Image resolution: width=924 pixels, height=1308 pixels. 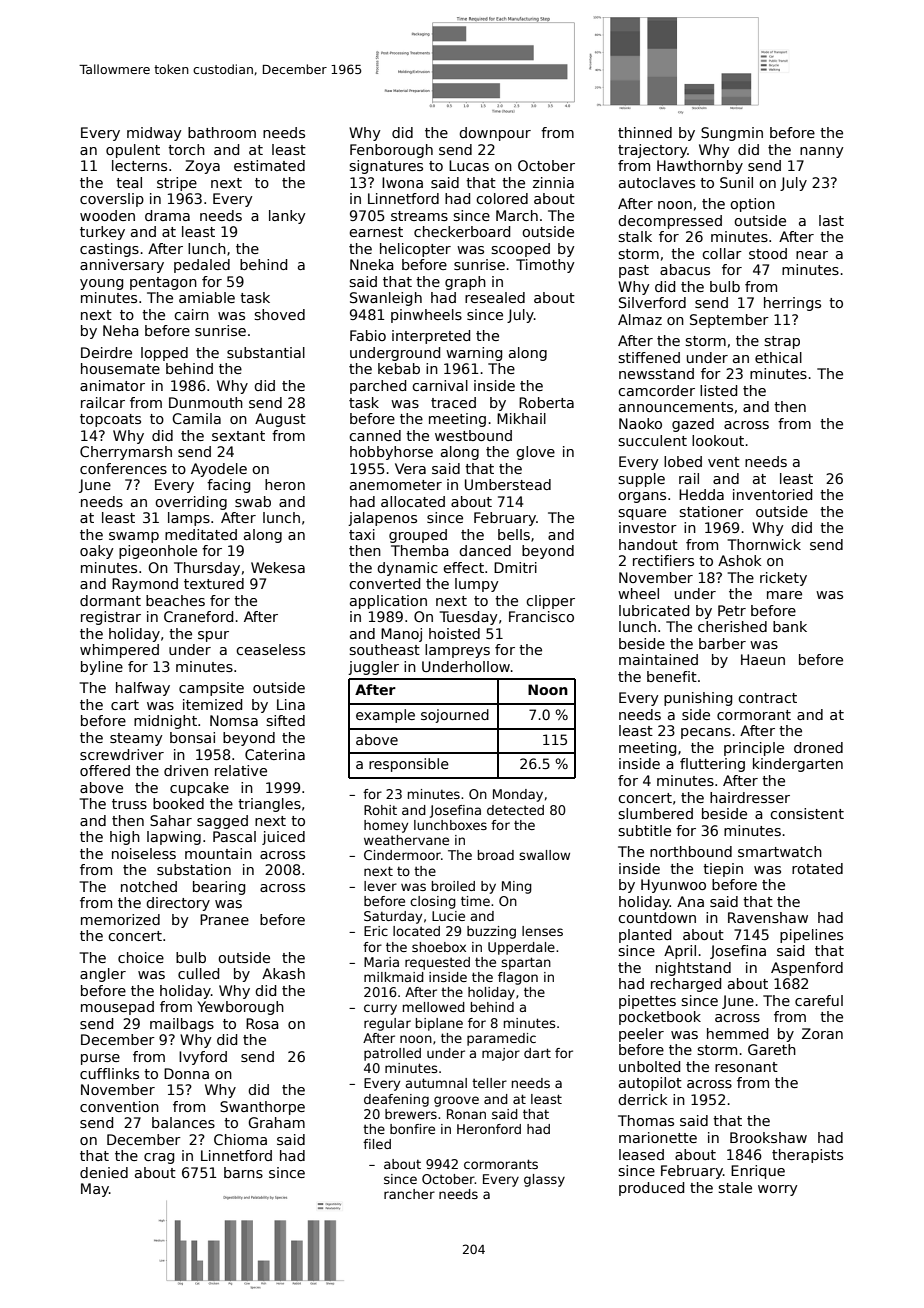 What do you see at coordinates (243, 1172) in the document?
I see `barns` at bounding box center [243, 1172].
